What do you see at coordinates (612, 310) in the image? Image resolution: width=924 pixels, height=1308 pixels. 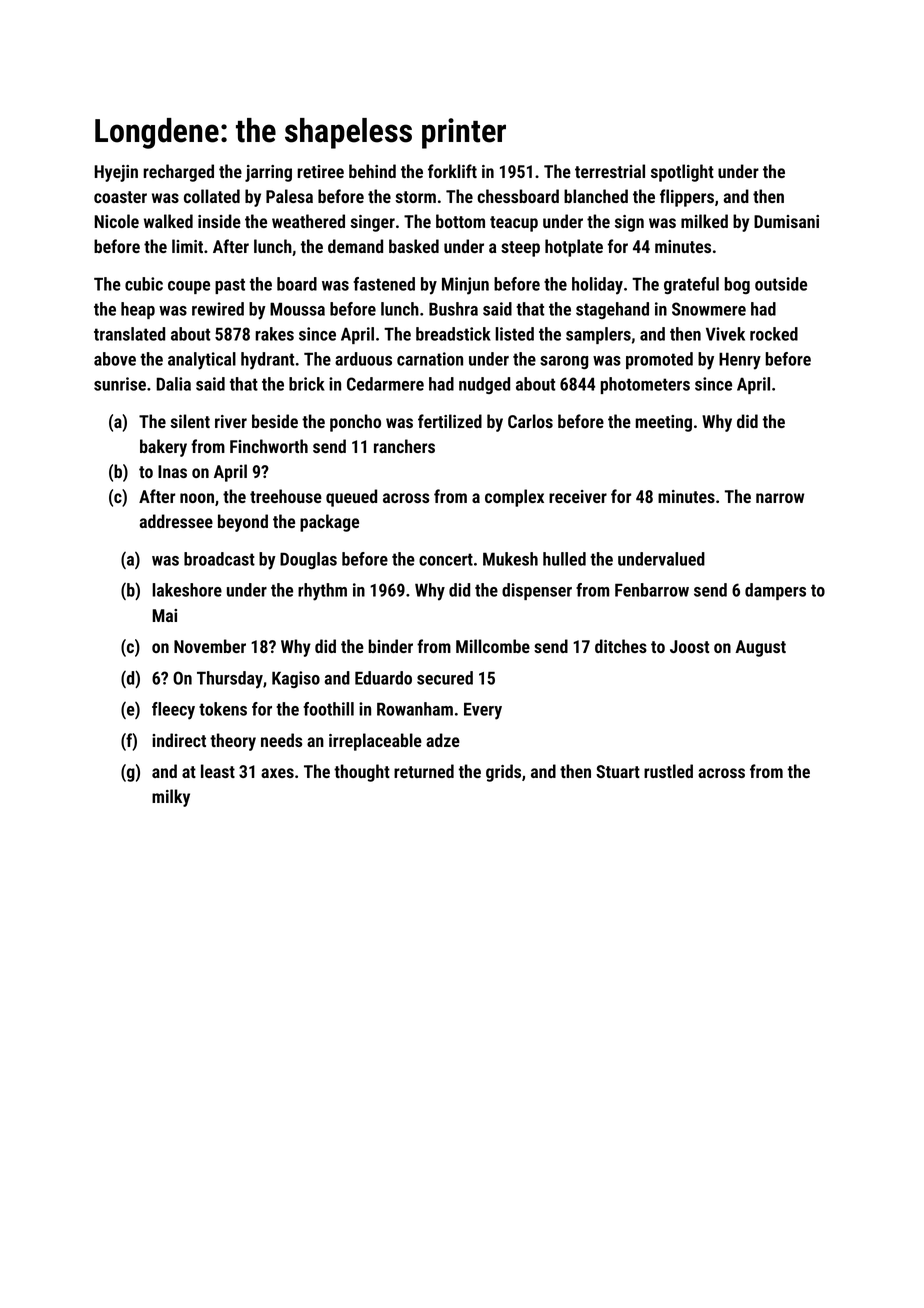 I see `stagehand` at bounding box center [612, 310].
